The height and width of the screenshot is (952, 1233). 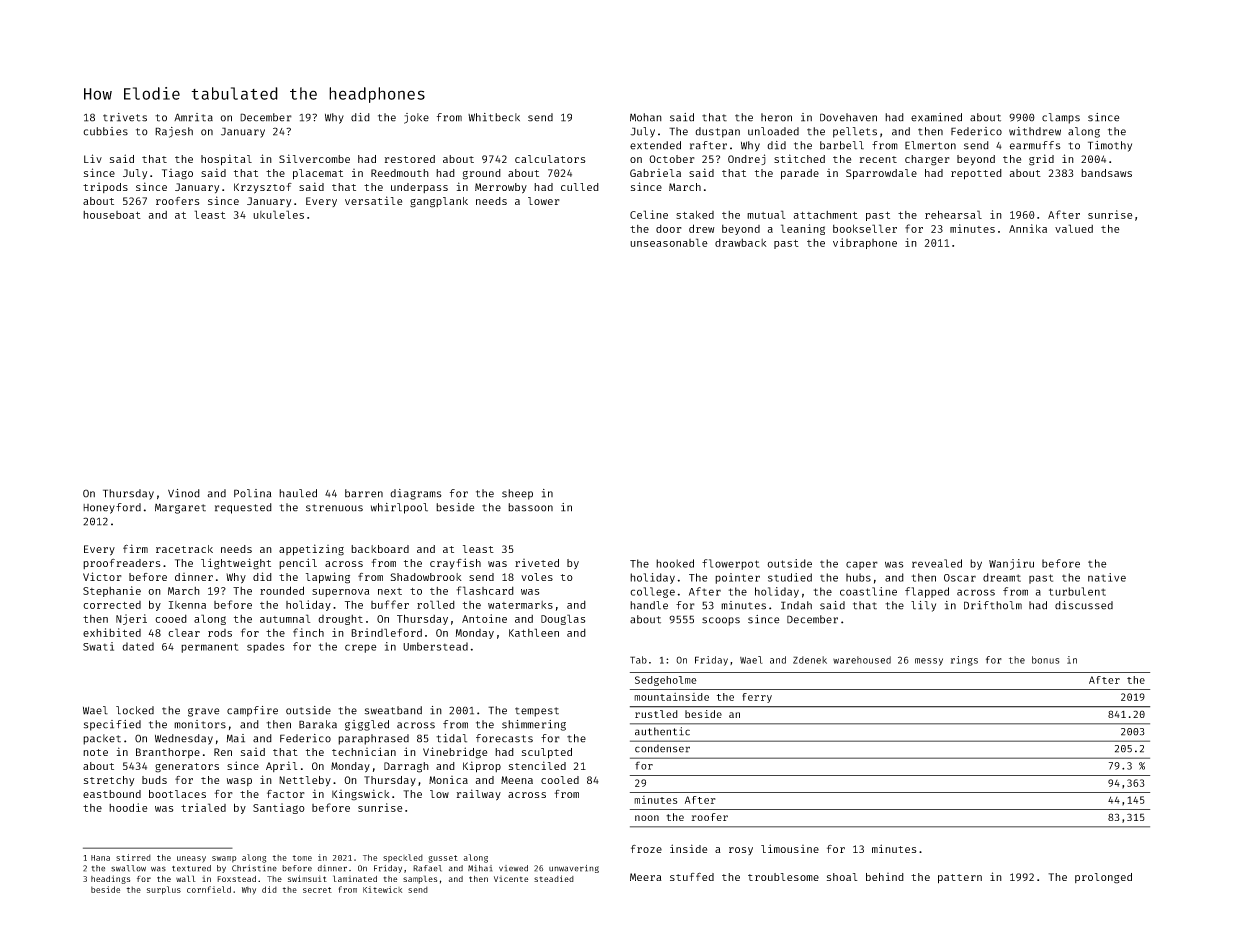 What do you see at coordinates (885, 877) in the screenshot?
I see `behind` at bounding box center [885, 877].
